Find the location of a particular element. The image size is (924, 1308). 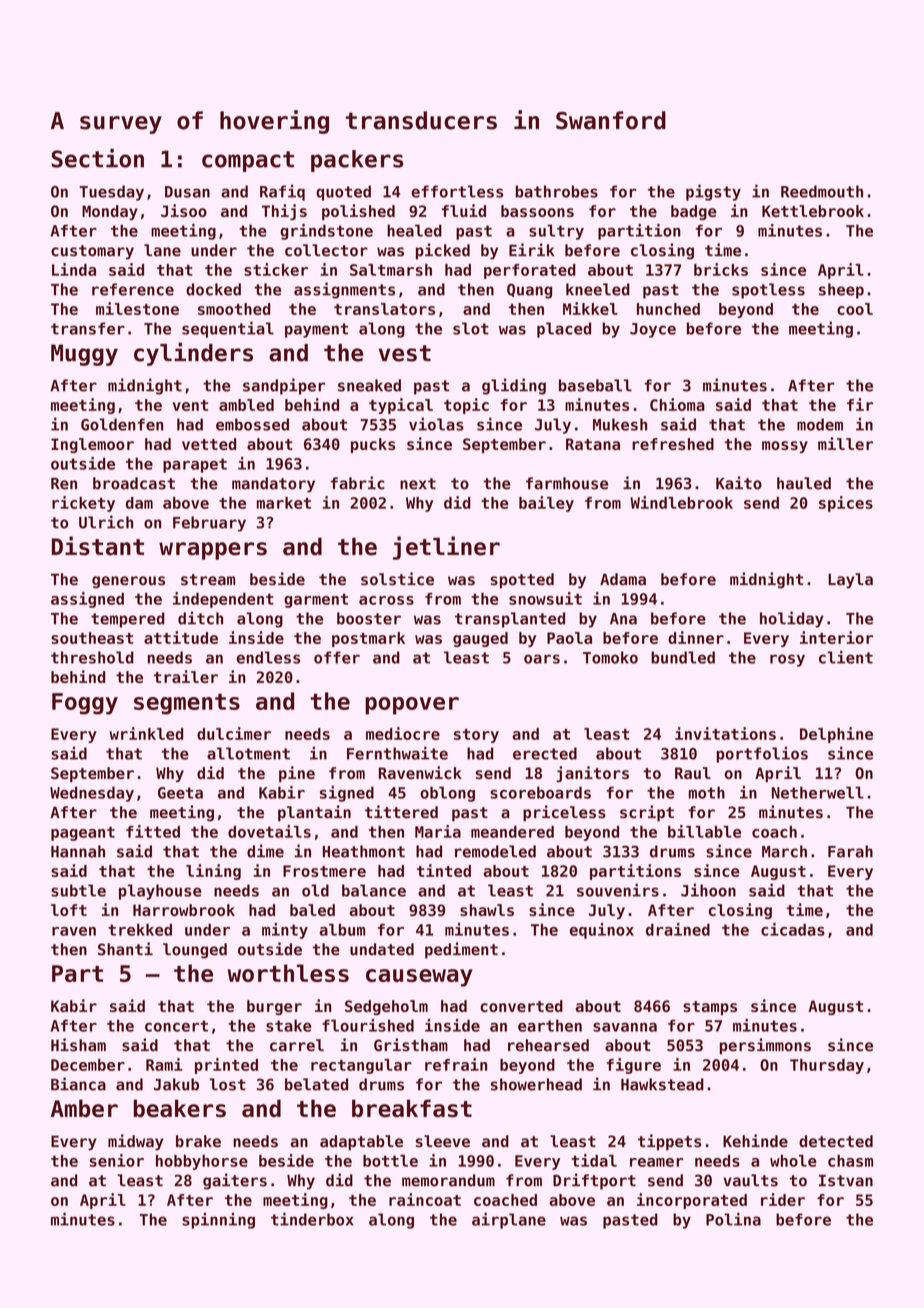

Chioma is located at coordinates (677, 404).
